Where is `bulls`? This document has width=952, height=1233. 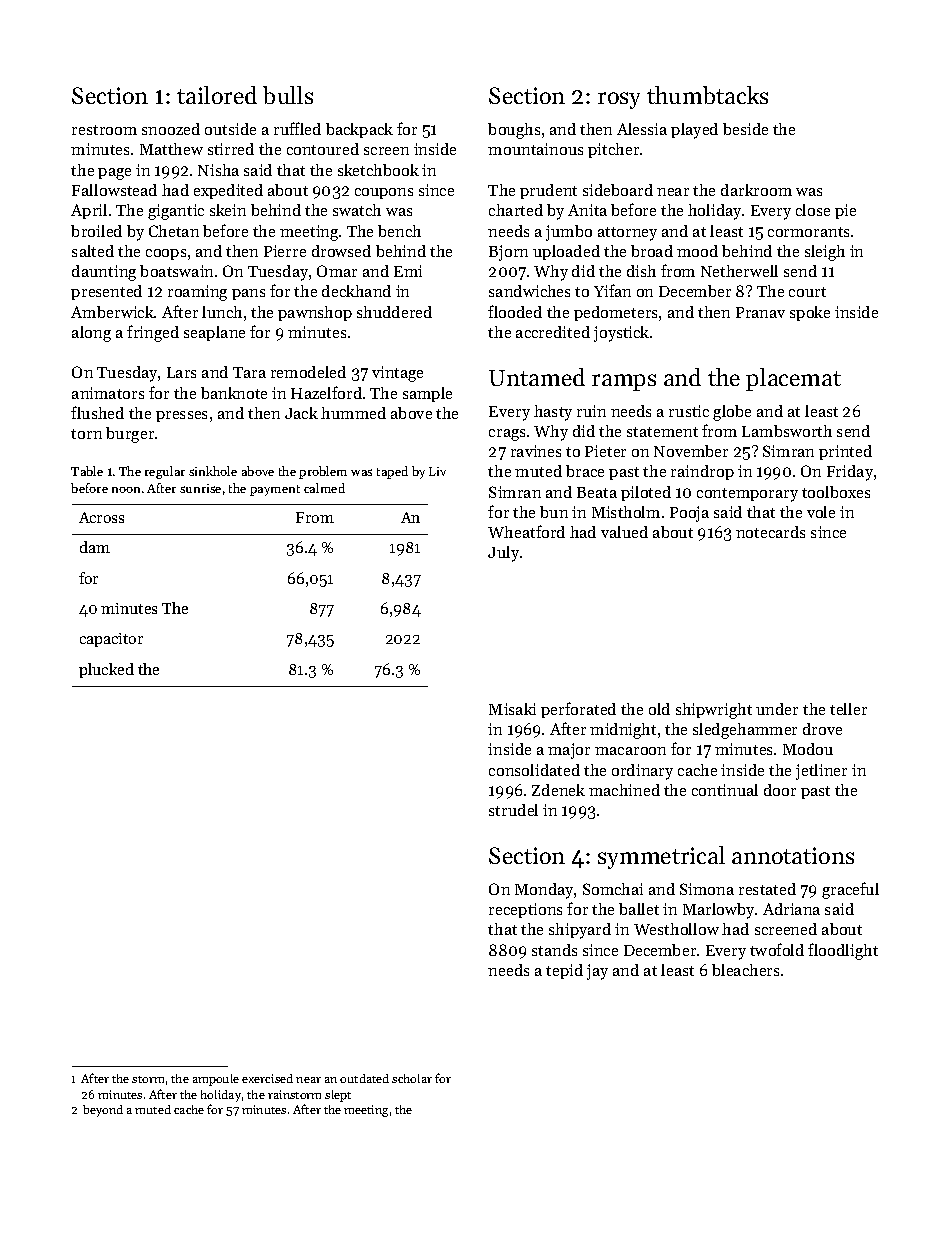
bulls is located at coordinates (288, 95).
